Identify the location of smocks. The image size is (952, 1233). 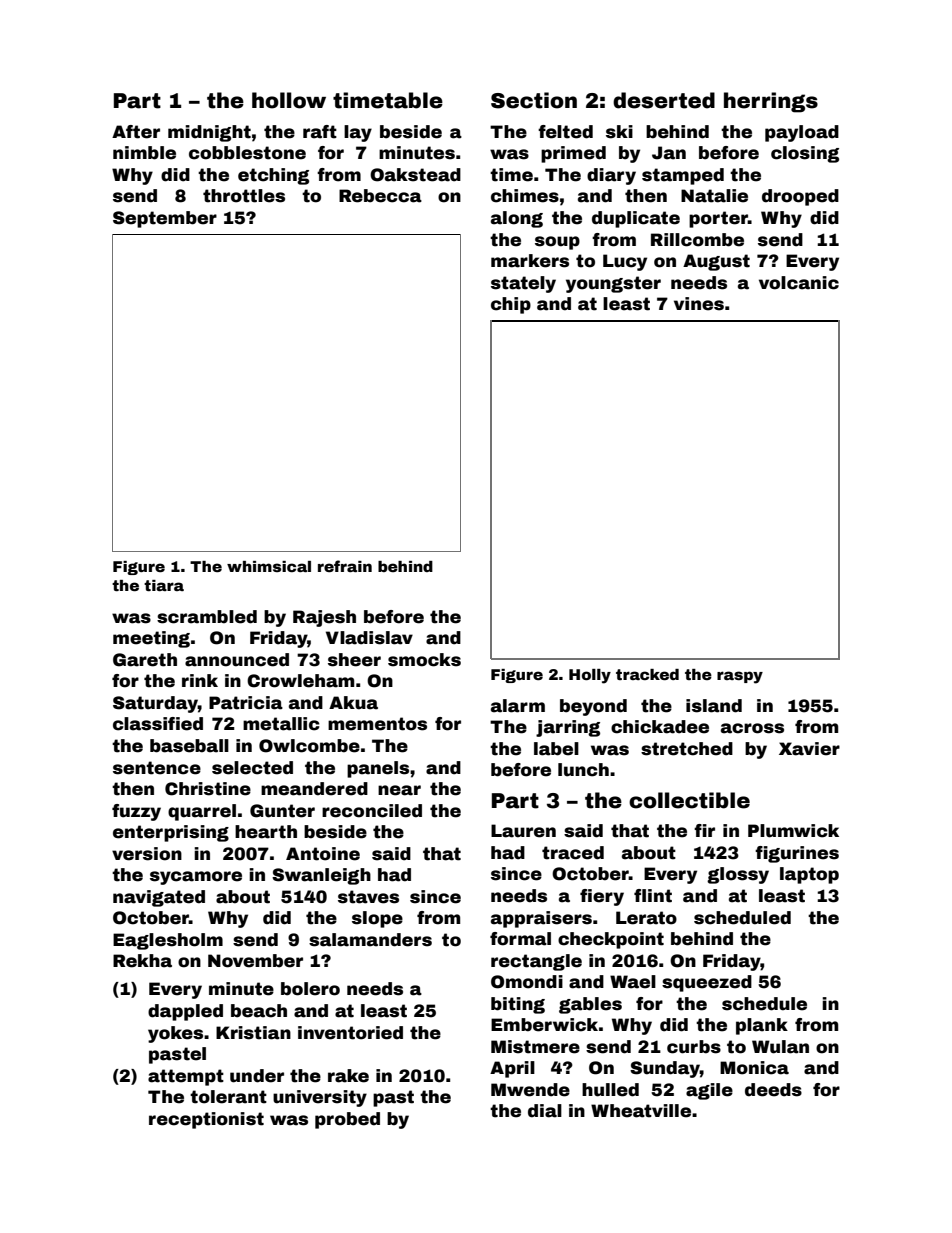
(424, 660).
